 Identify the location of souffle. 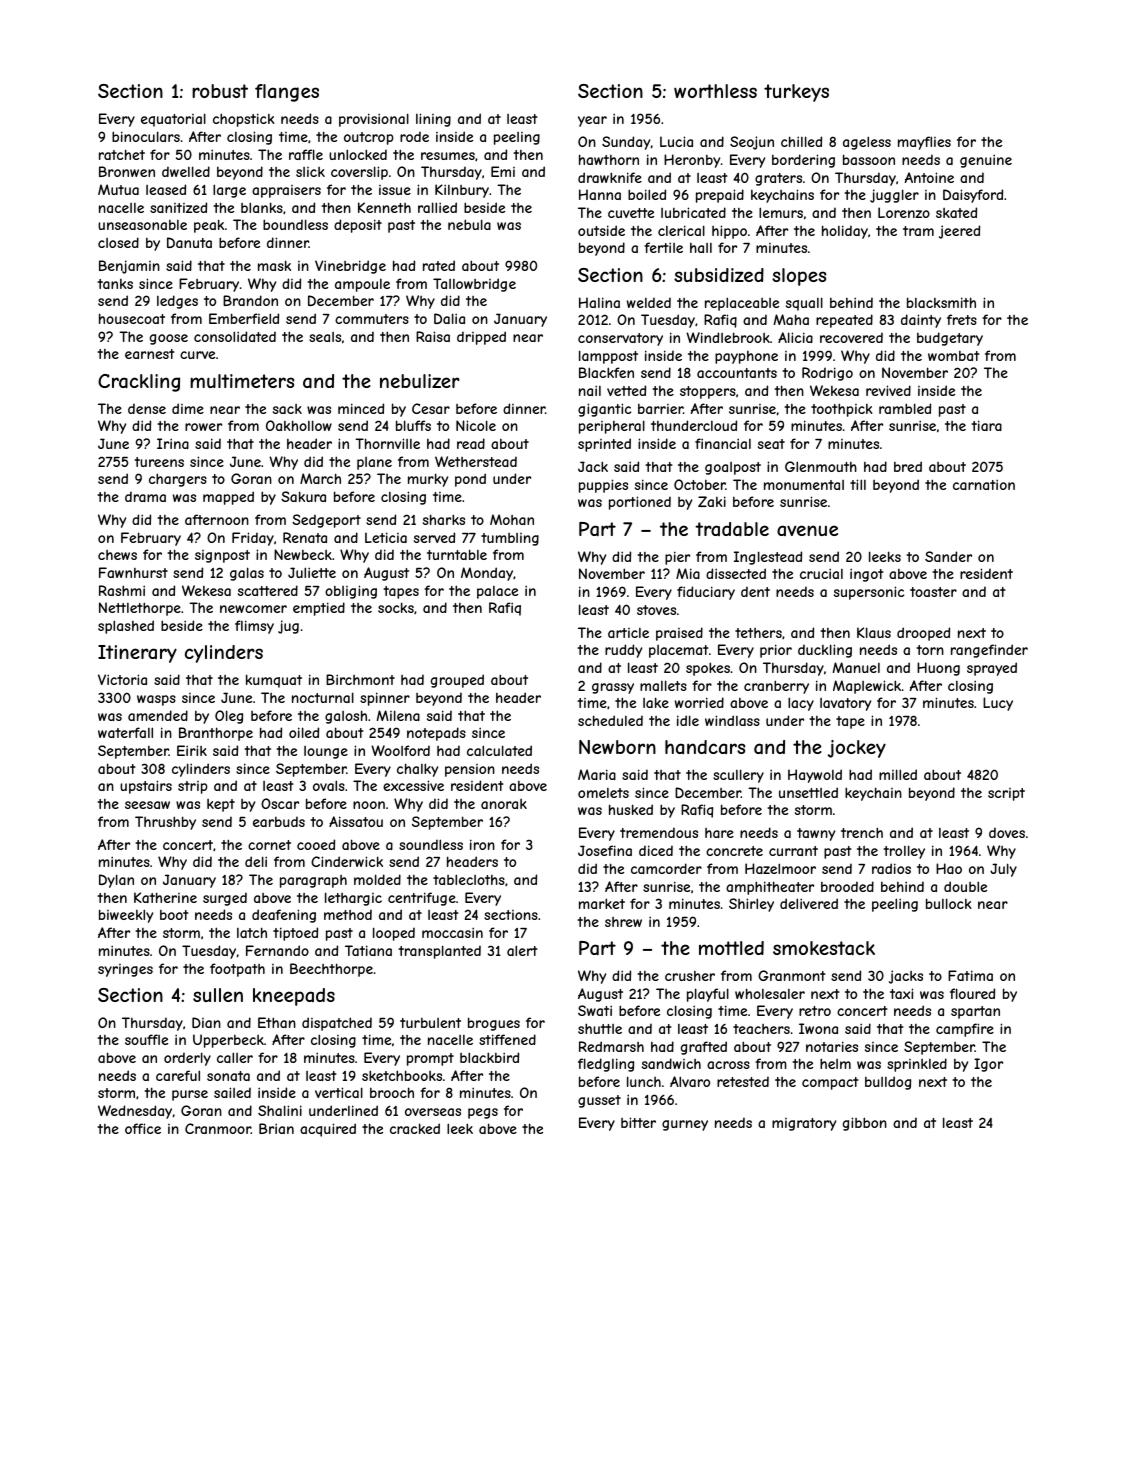
(146, 1039).
